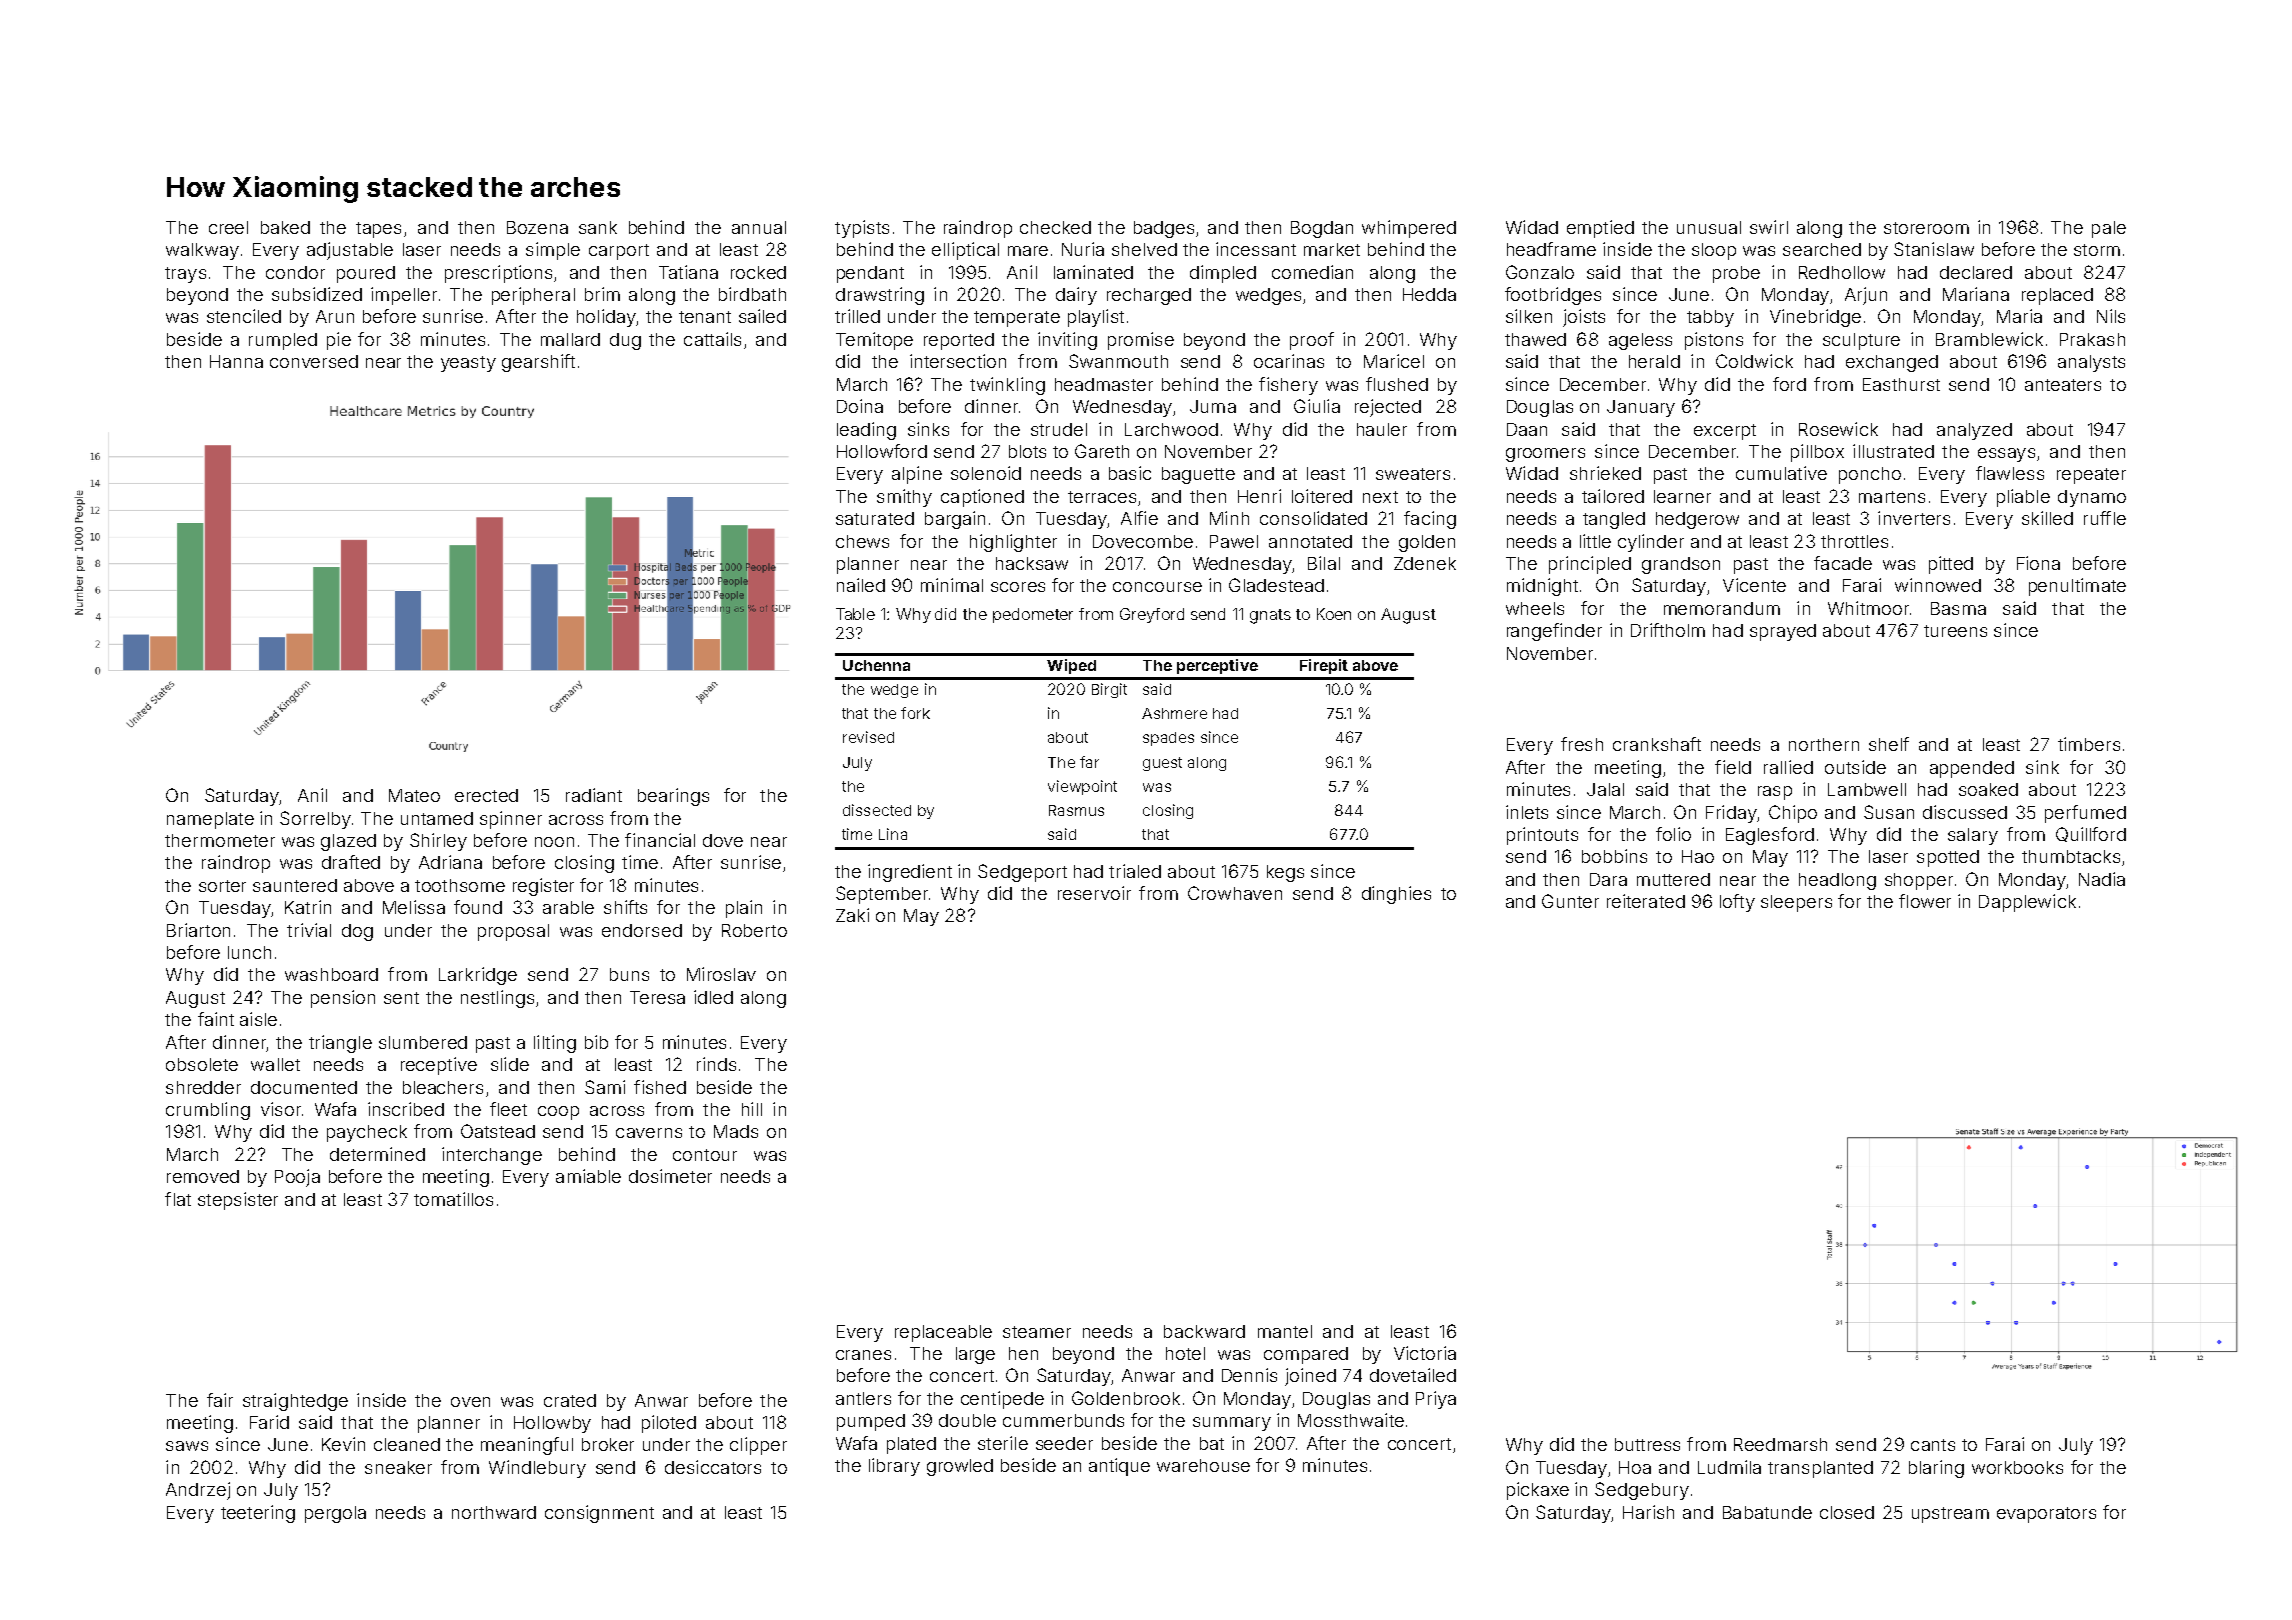  Describe the element at coordinates (2089, 744) in the page. I see `timbers` at that location.
